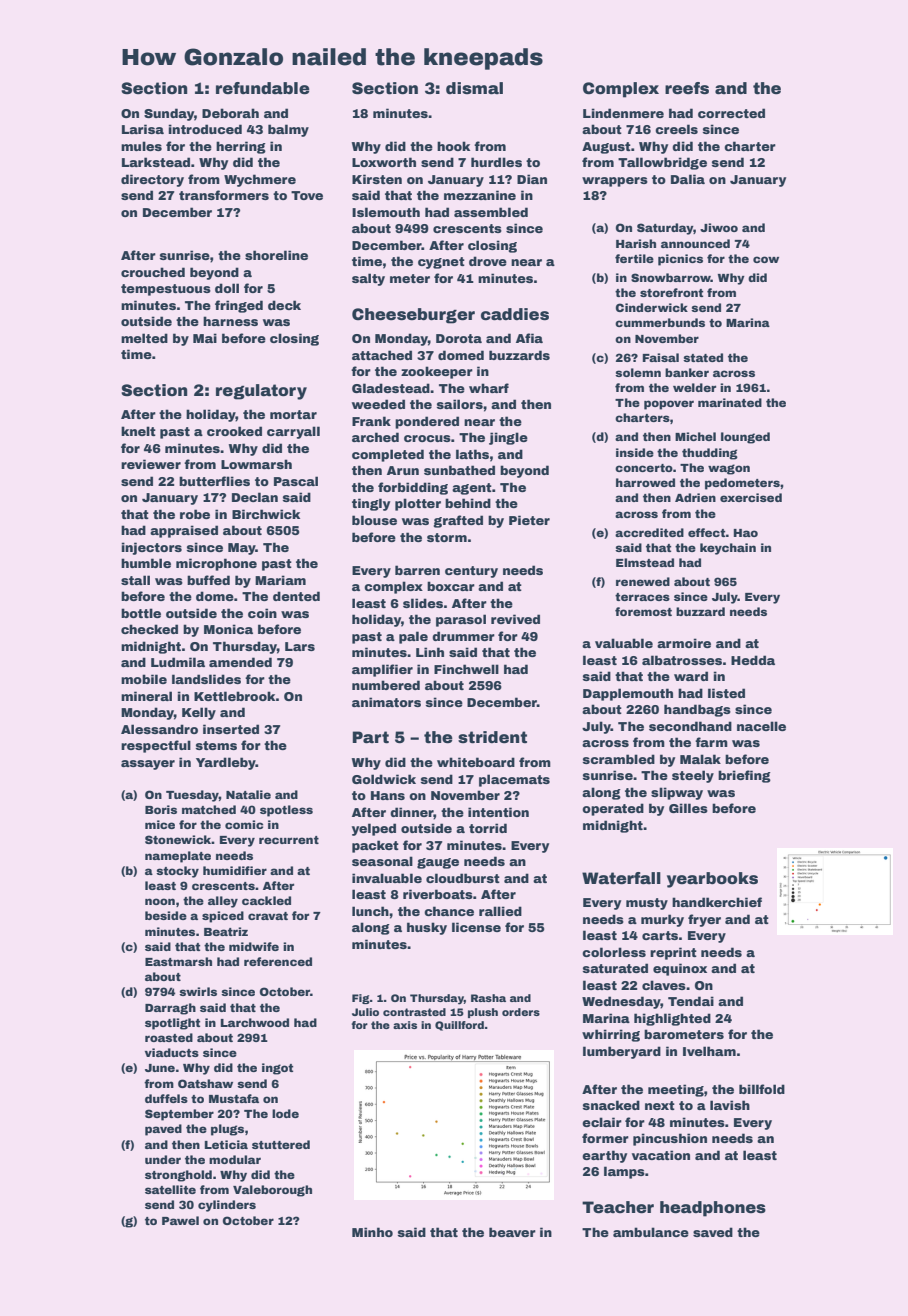 Image resolution: width=908 pixels, height=1316 pixels. Describe the element at coordinates (682, 660) in the screenshot. I see `albatrosses` at that location.
